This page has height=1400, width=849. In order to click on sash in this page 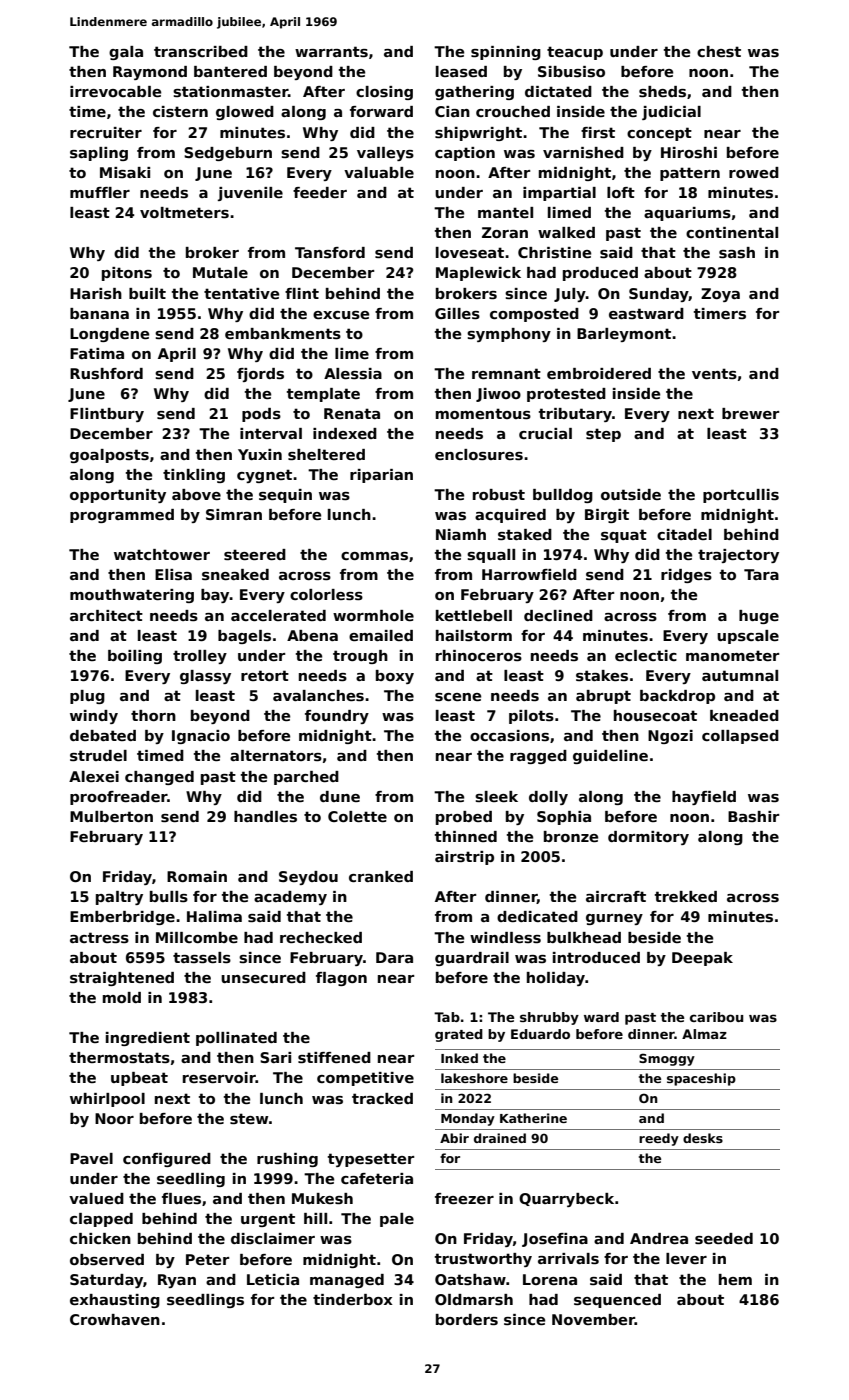, I will do `click(737, 252)`.
